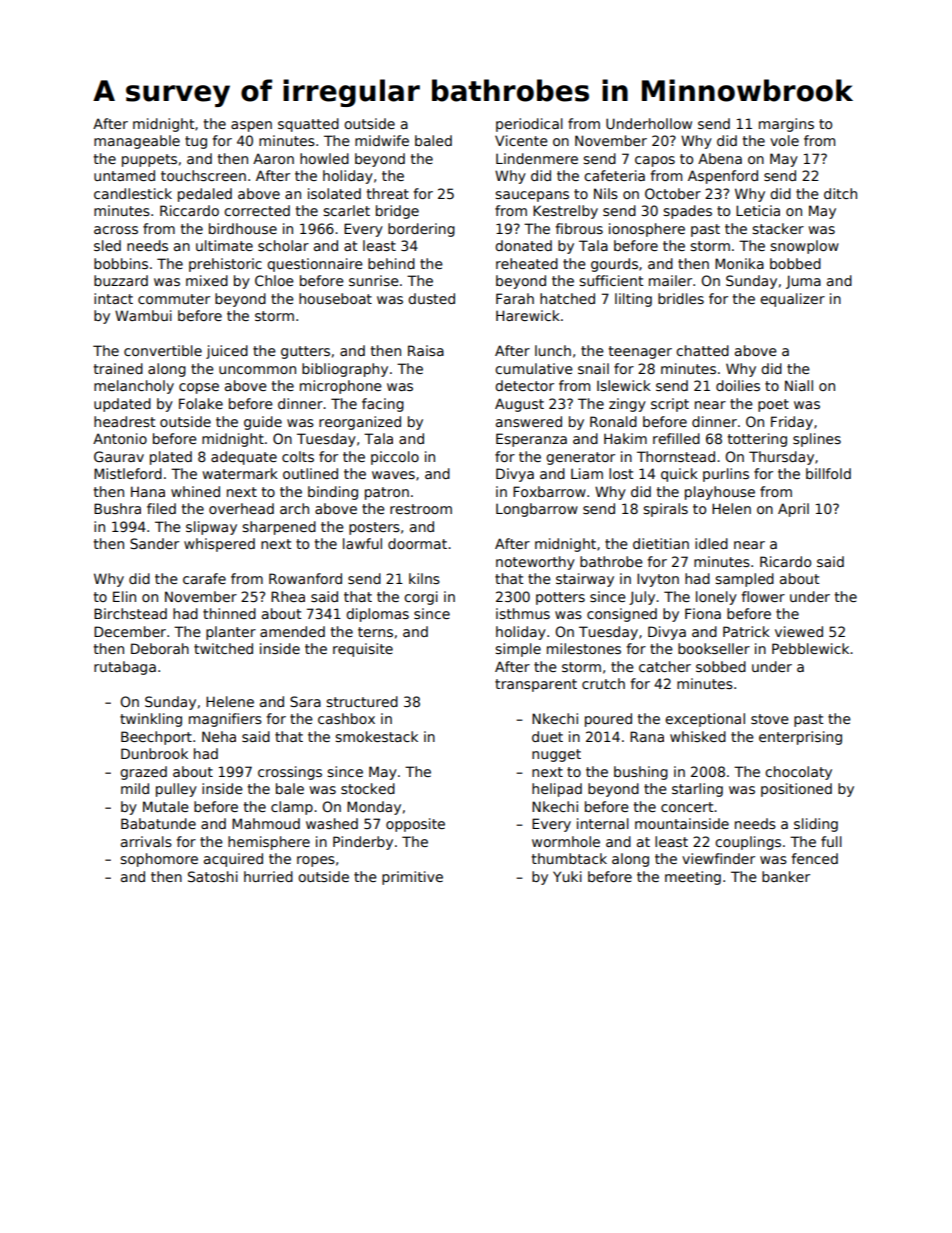  I want to click on Vicente, so click(521, 140).
